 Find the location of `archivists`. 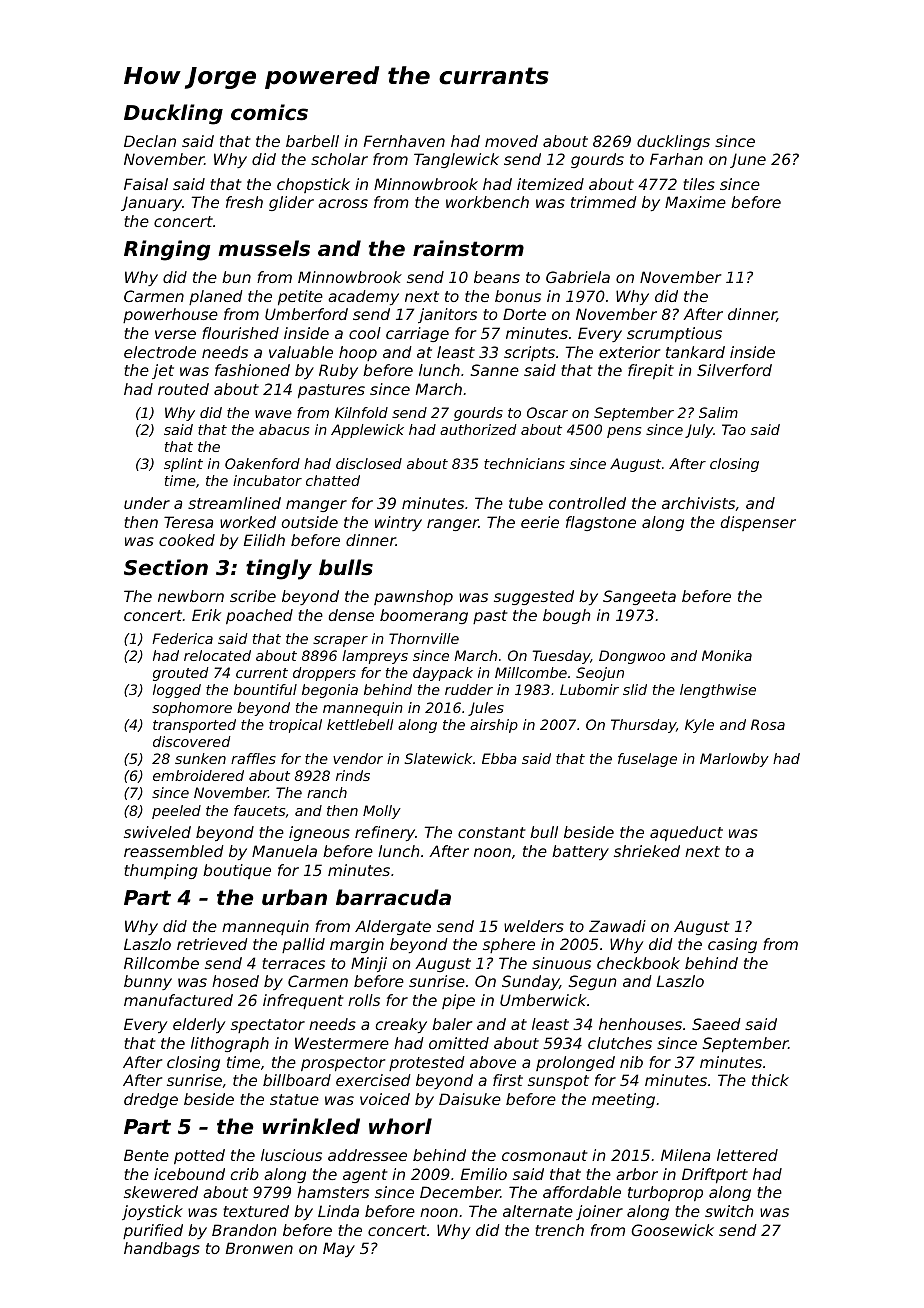

archivists is located at coordinates (698, 503).
